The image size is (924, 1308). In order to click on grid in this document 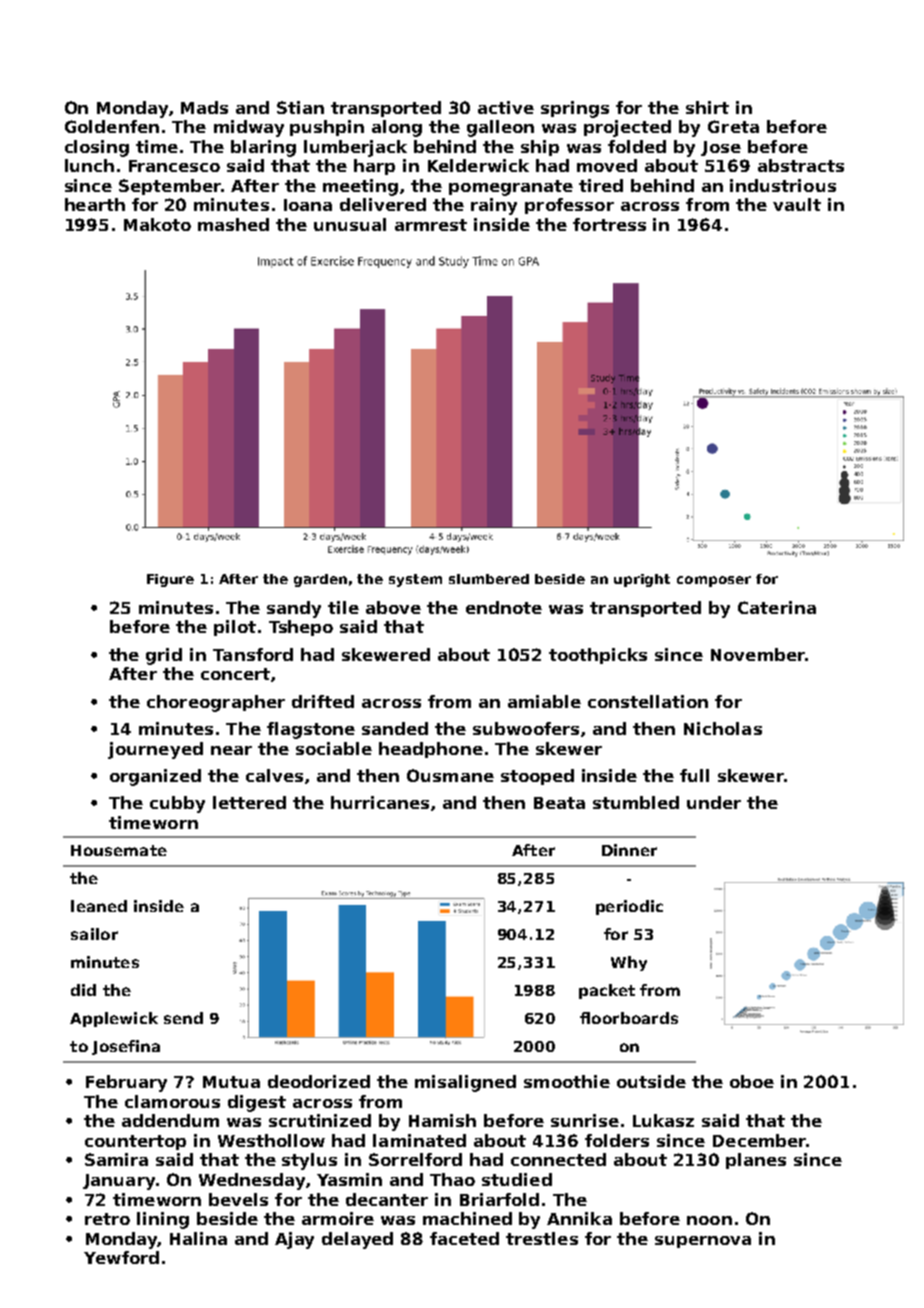, I will do `click(164, 656)`.
